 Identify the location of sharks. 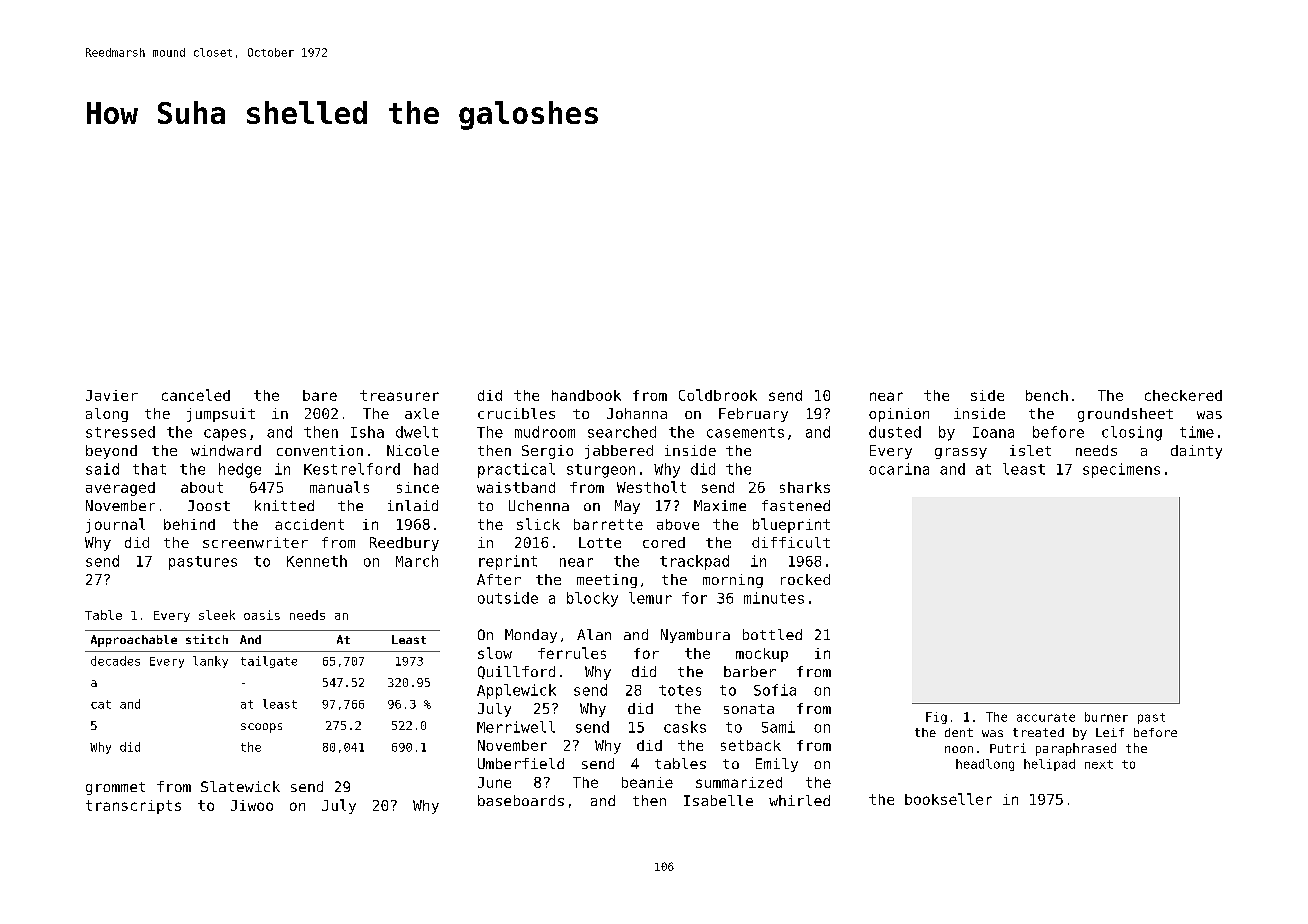
(805, 487).
